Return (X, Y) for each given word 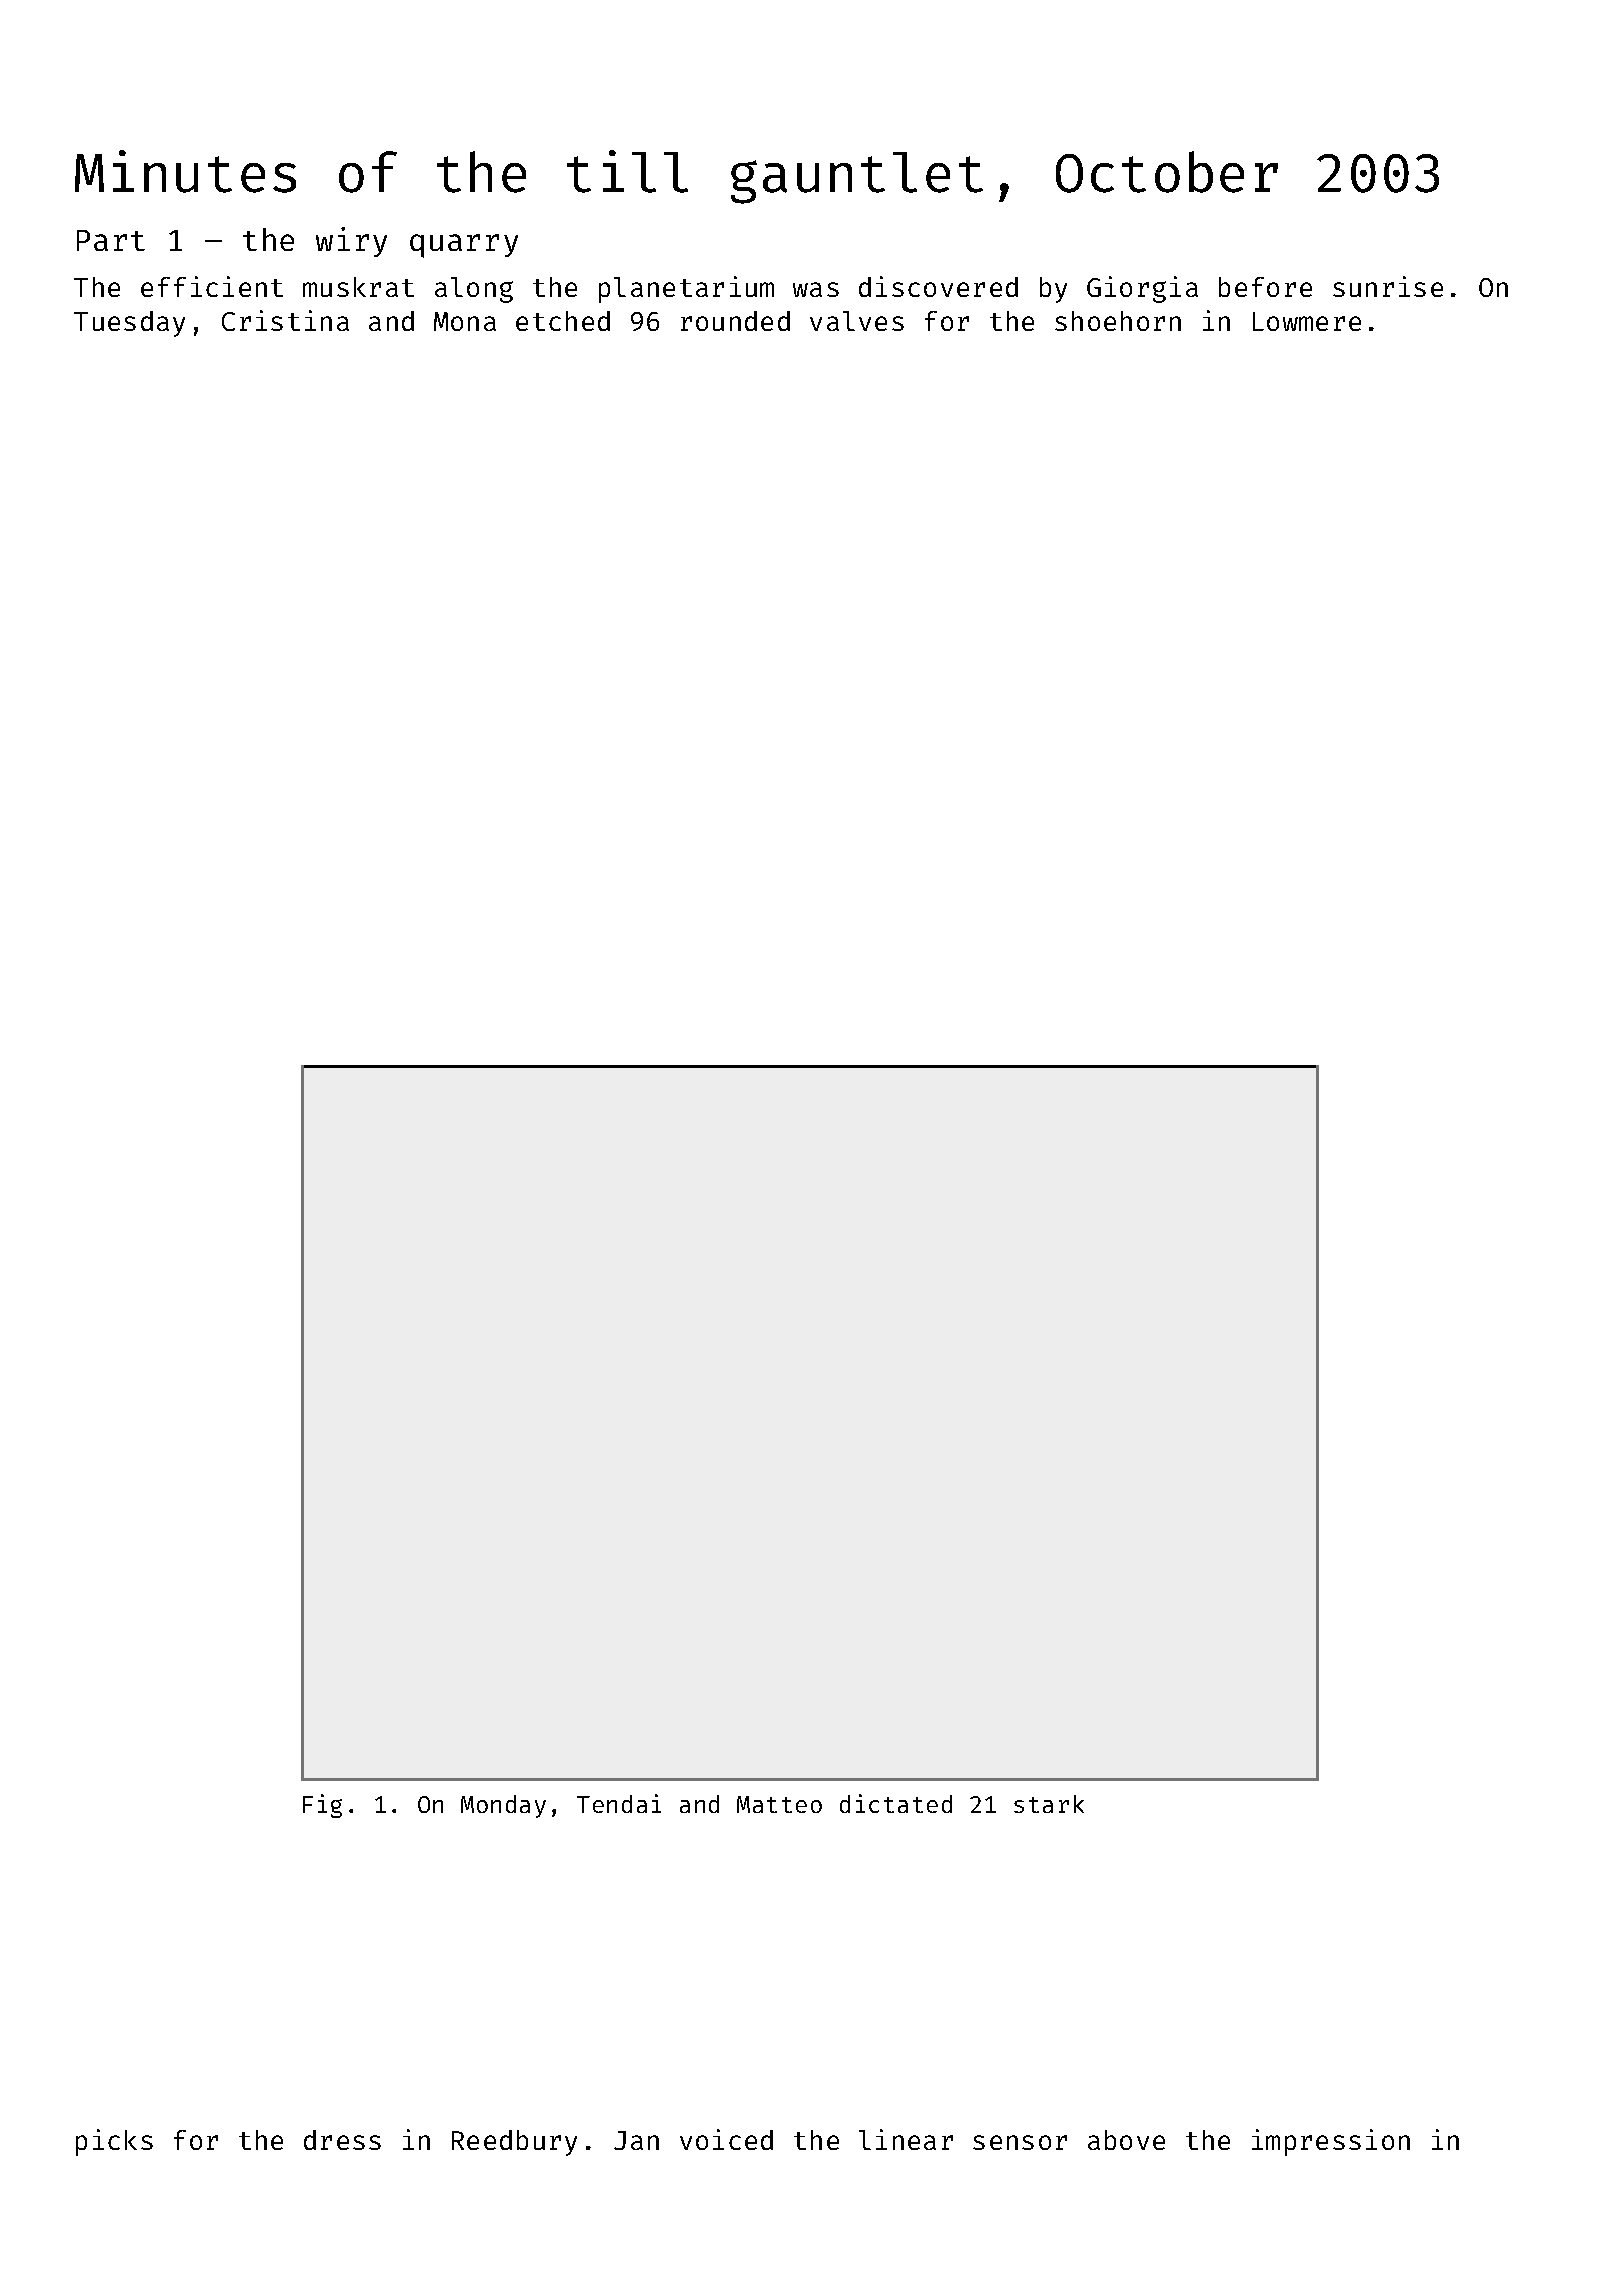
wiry (351, 242)
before (1265, 287)
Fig (322, 1806)
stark (1049, 1804)
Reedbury (514, 2143)
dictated (896, 1803)
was (816, 289)
